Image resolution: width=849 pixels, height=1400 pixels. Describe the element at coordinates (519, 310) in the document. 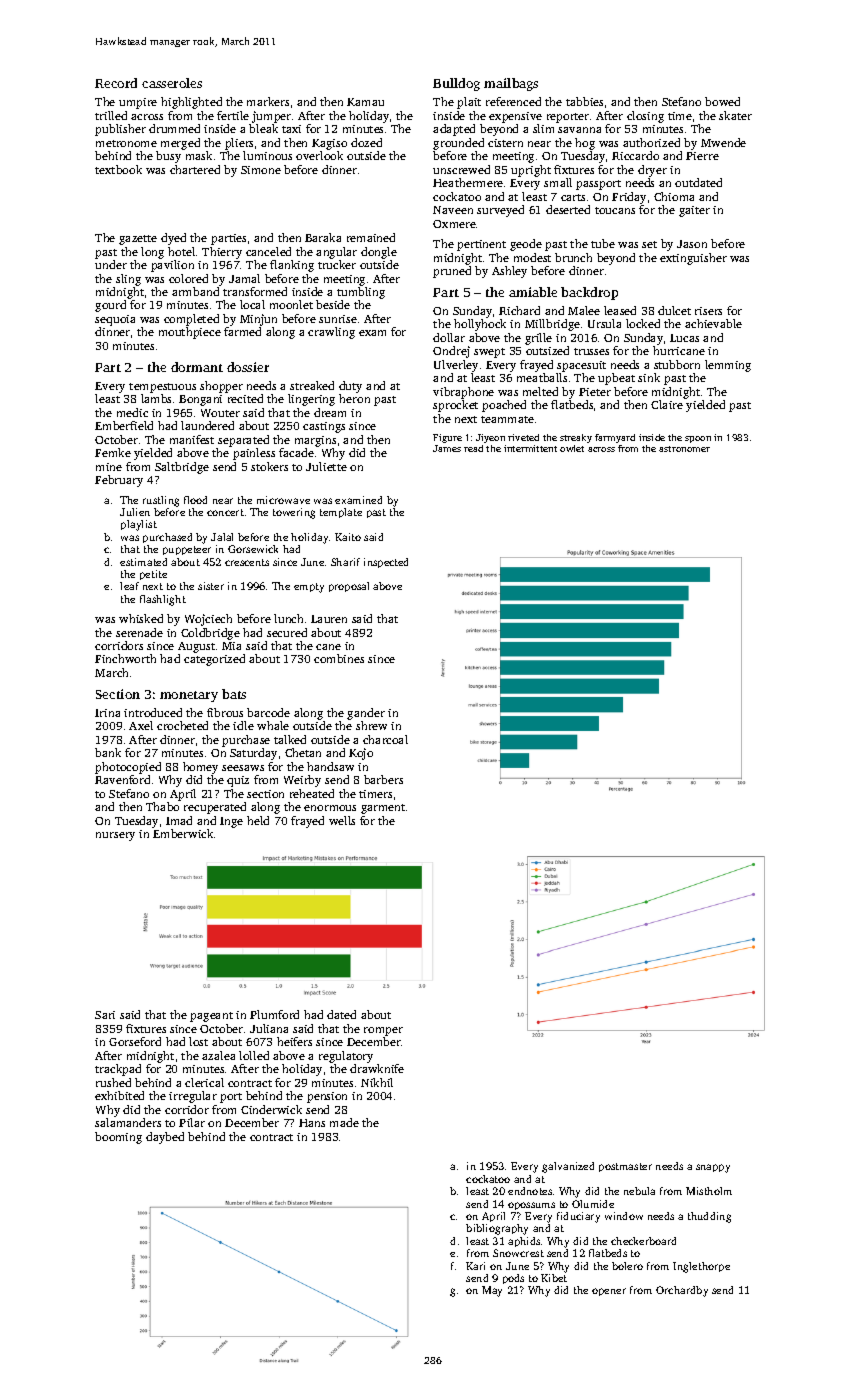

I see `Richard` at that location.
